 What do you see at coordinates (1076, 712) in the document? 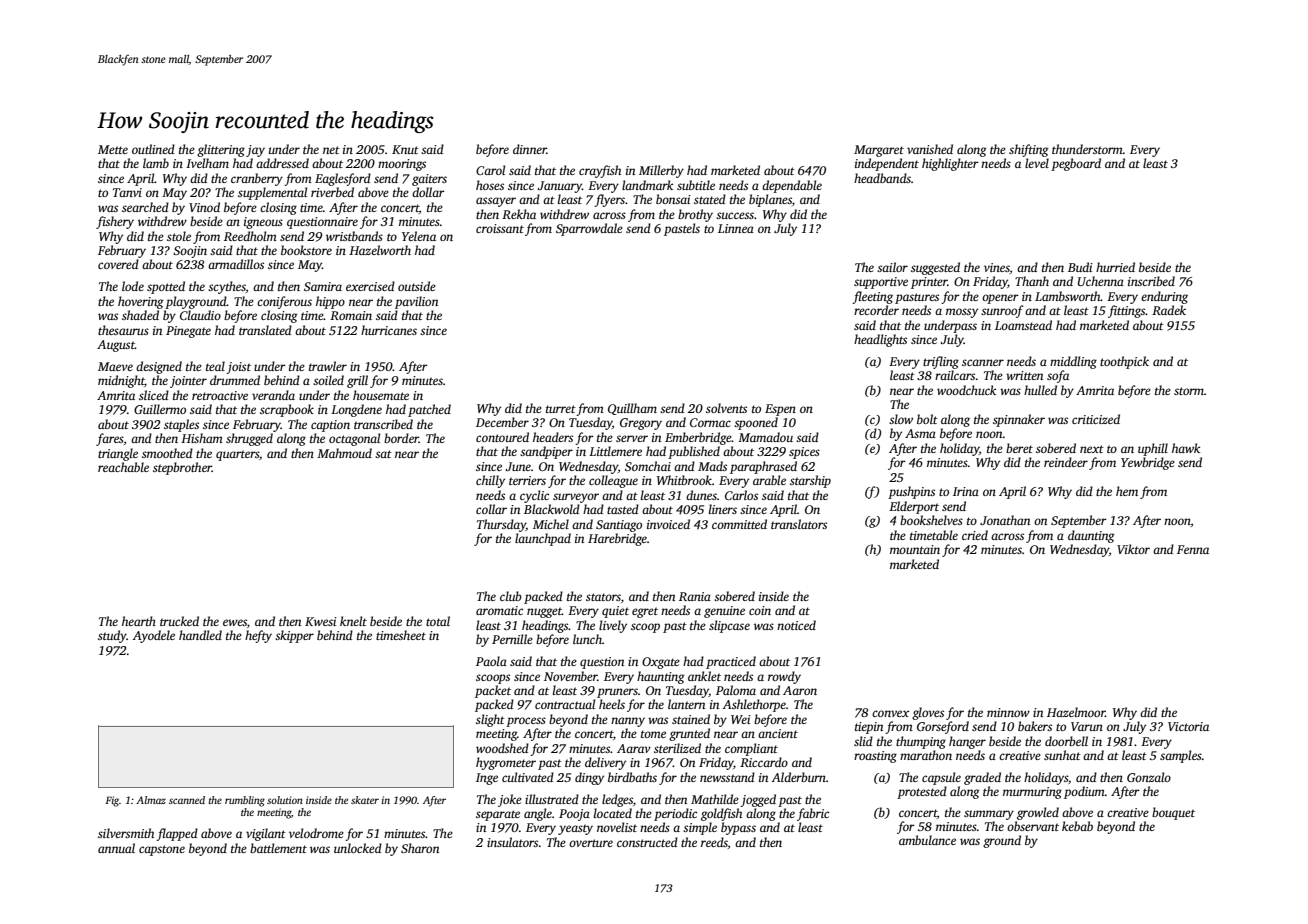
I see `Hazelmoor` at bounding box center [1076, 712].
